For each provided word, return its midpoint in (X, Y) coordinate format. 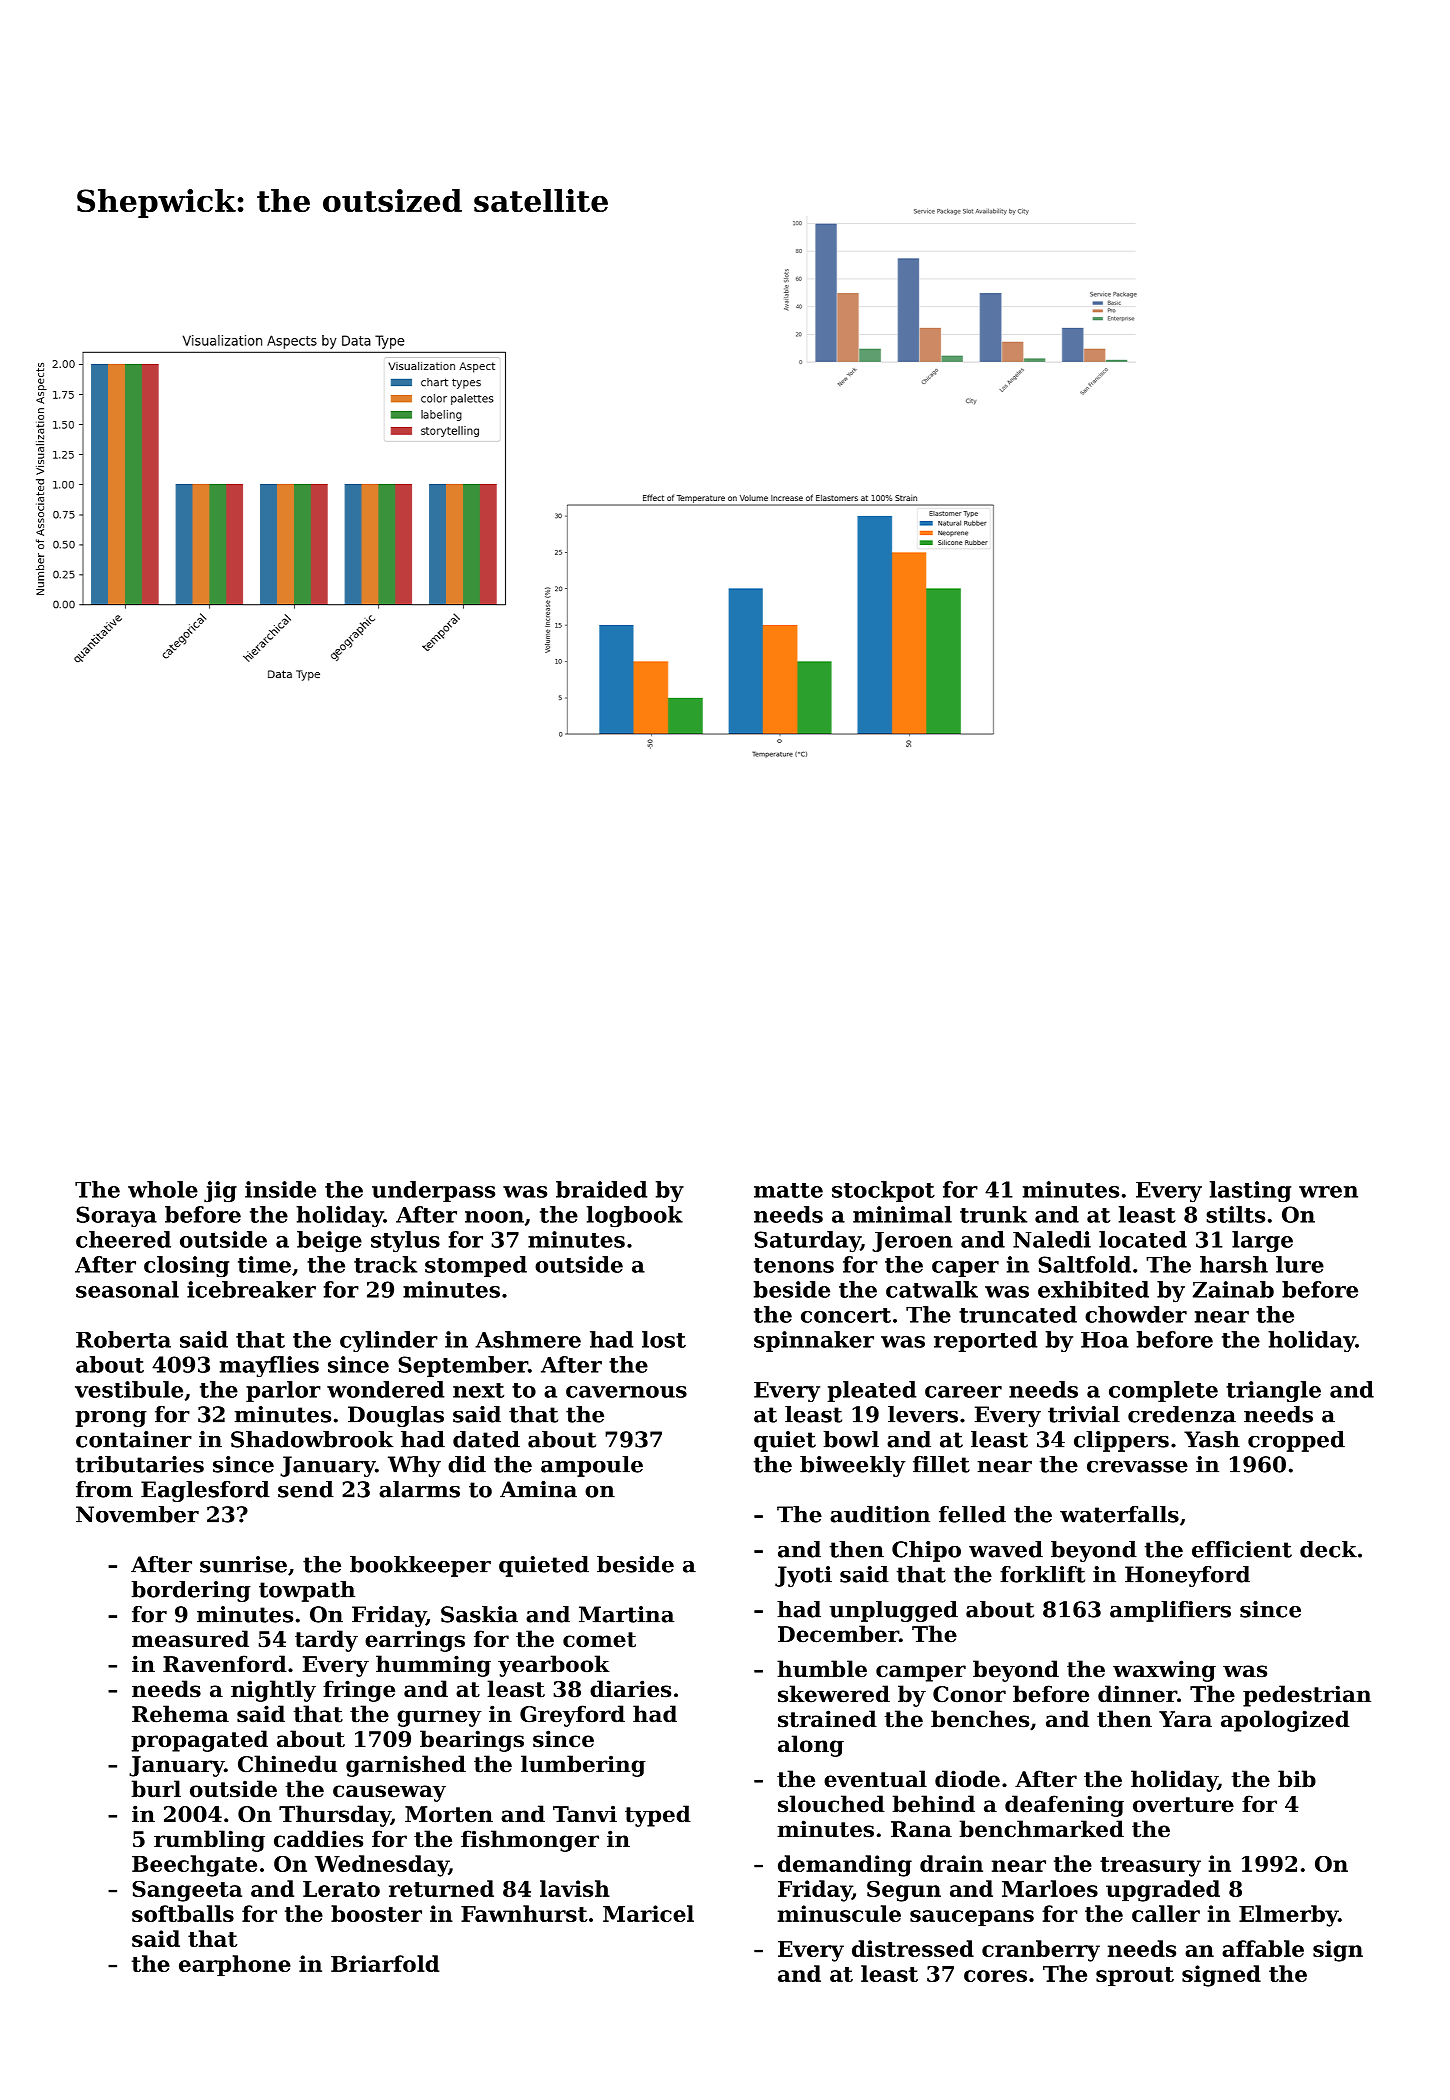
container (134, 1439)
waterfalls (1119, 1514)
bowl (851, 1439)
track (385, 1264)
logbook (635, 1217)
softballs (183, 1913)
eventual (875, 1779)
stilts (1235, 1214)
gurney (439, 1718)
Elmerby (1288, 1916)
